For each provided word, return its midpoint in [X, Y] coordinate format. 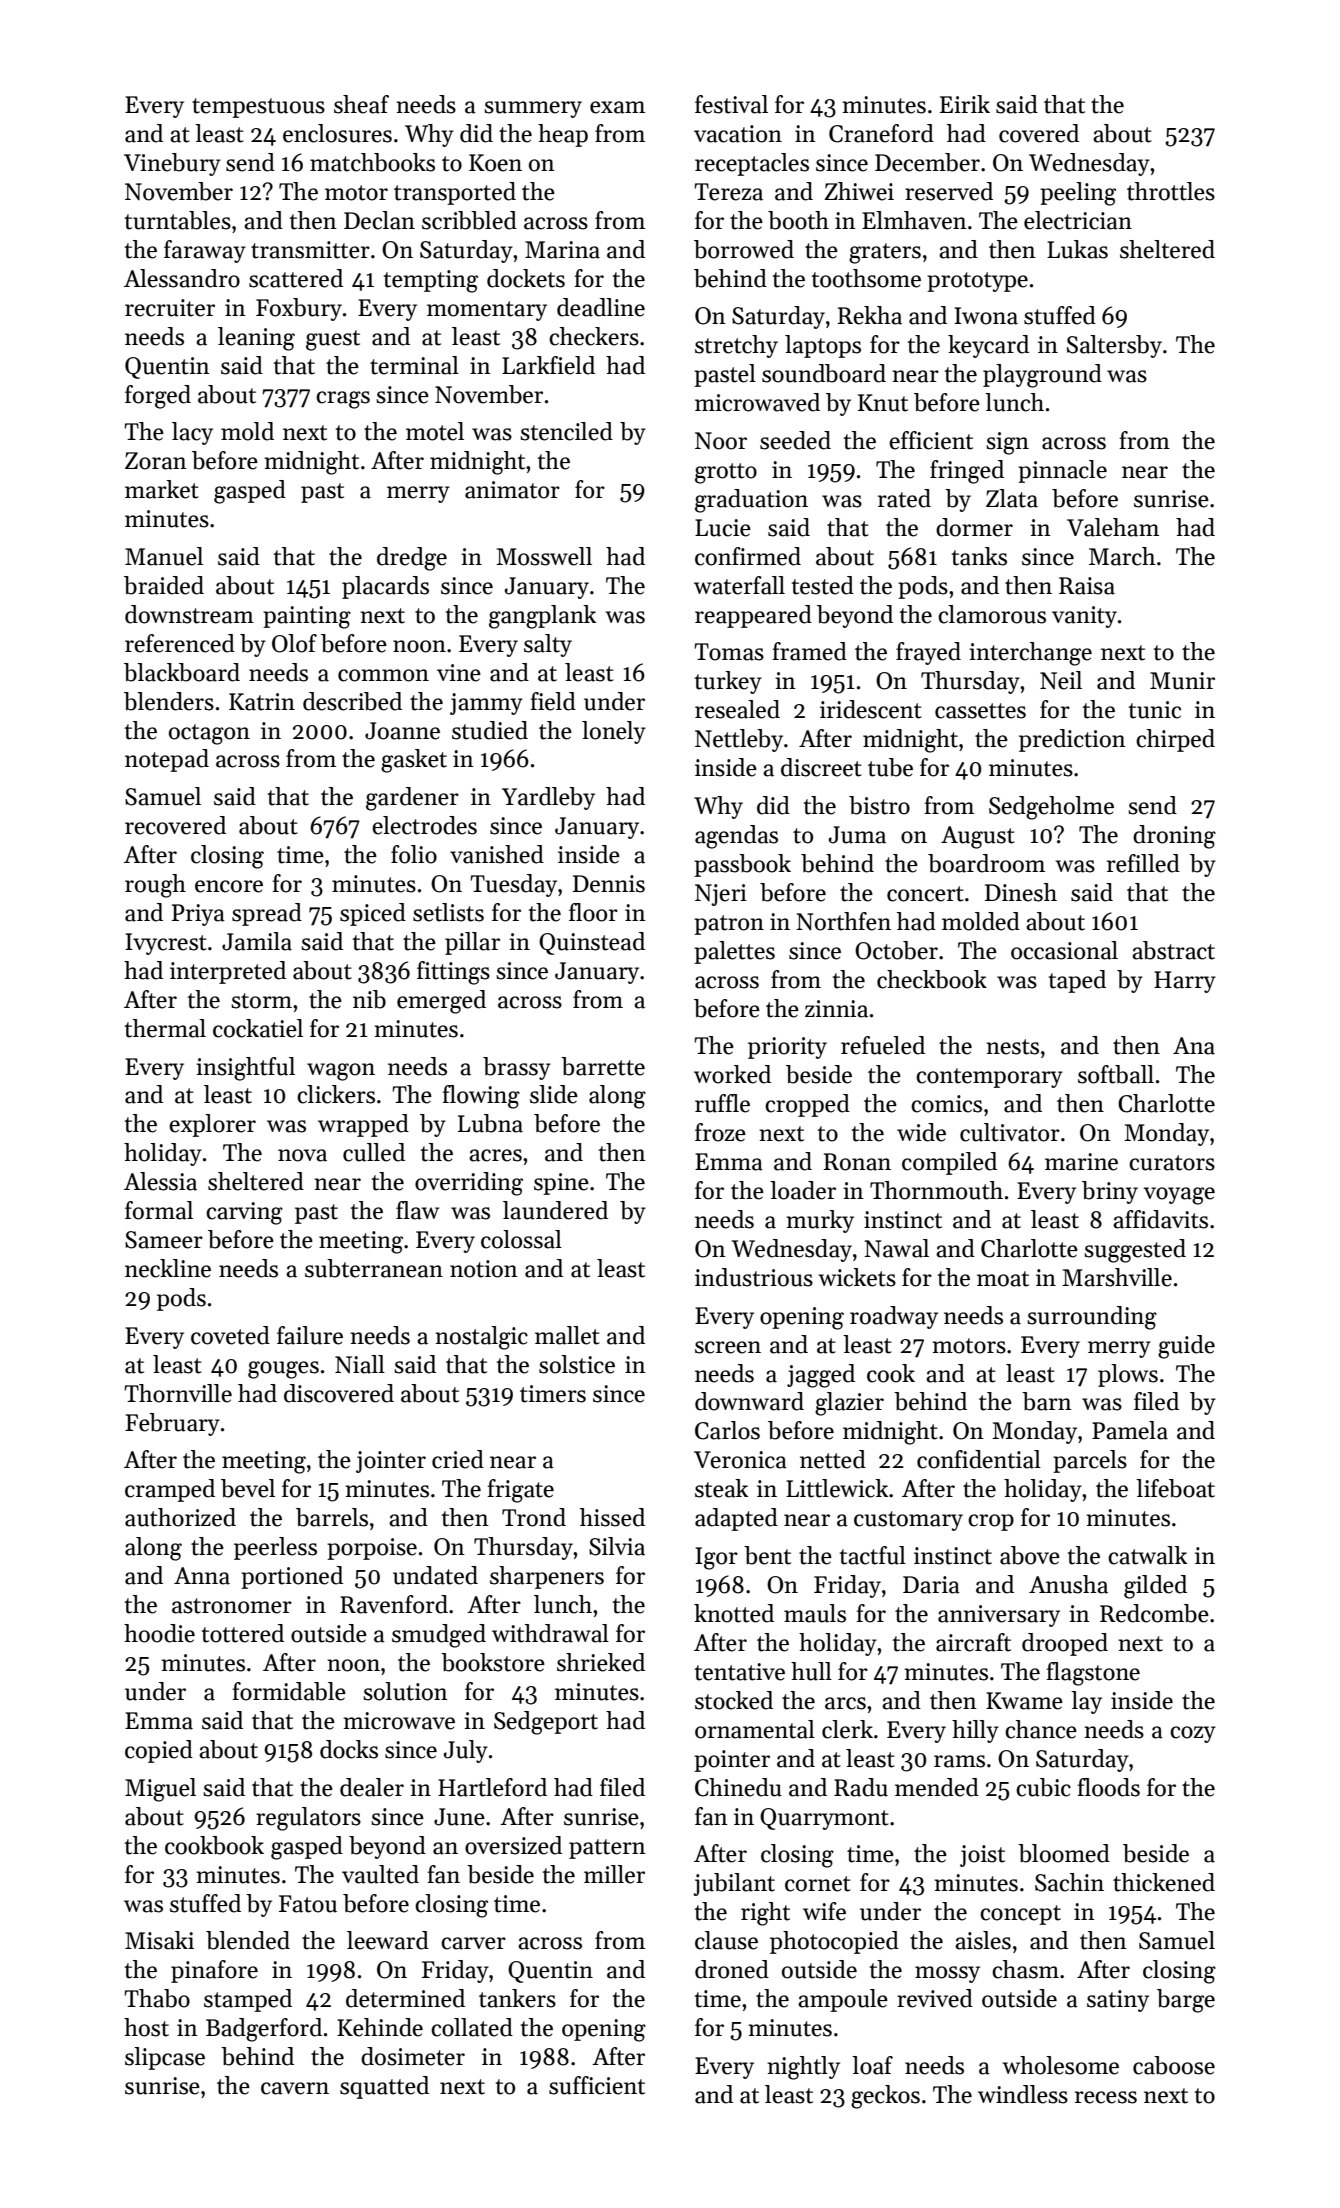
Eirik [965, 104]
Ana [1194, 1046]
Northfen [843, 921]
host [146, 2027]
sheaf [361, 104]
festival [731, 104]
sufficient [597, 2085]
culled [374, 1152]
